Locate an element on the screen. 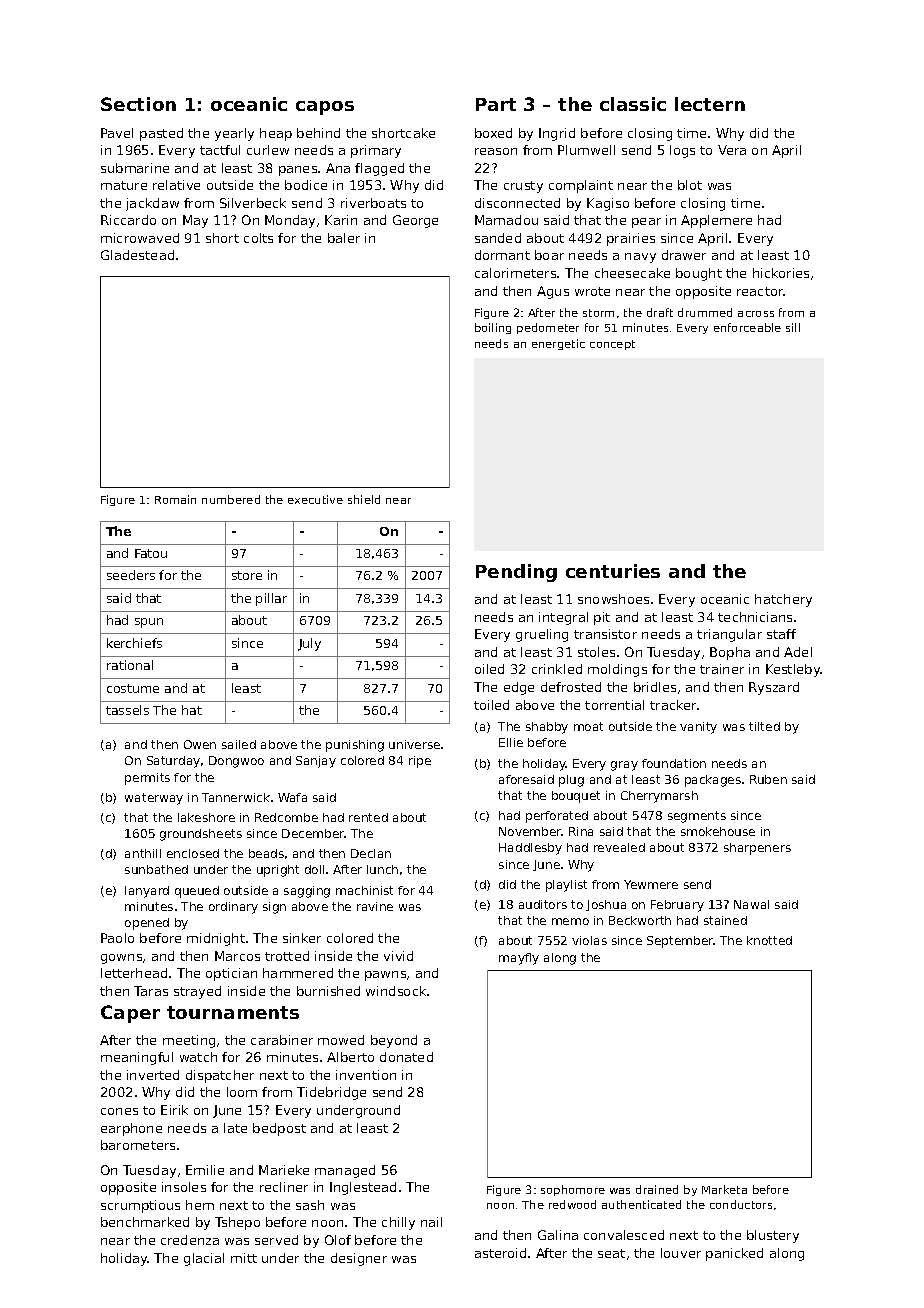 The height and width of the screenshot is (1308, 924). Section is located at coordinates (138, 104).
